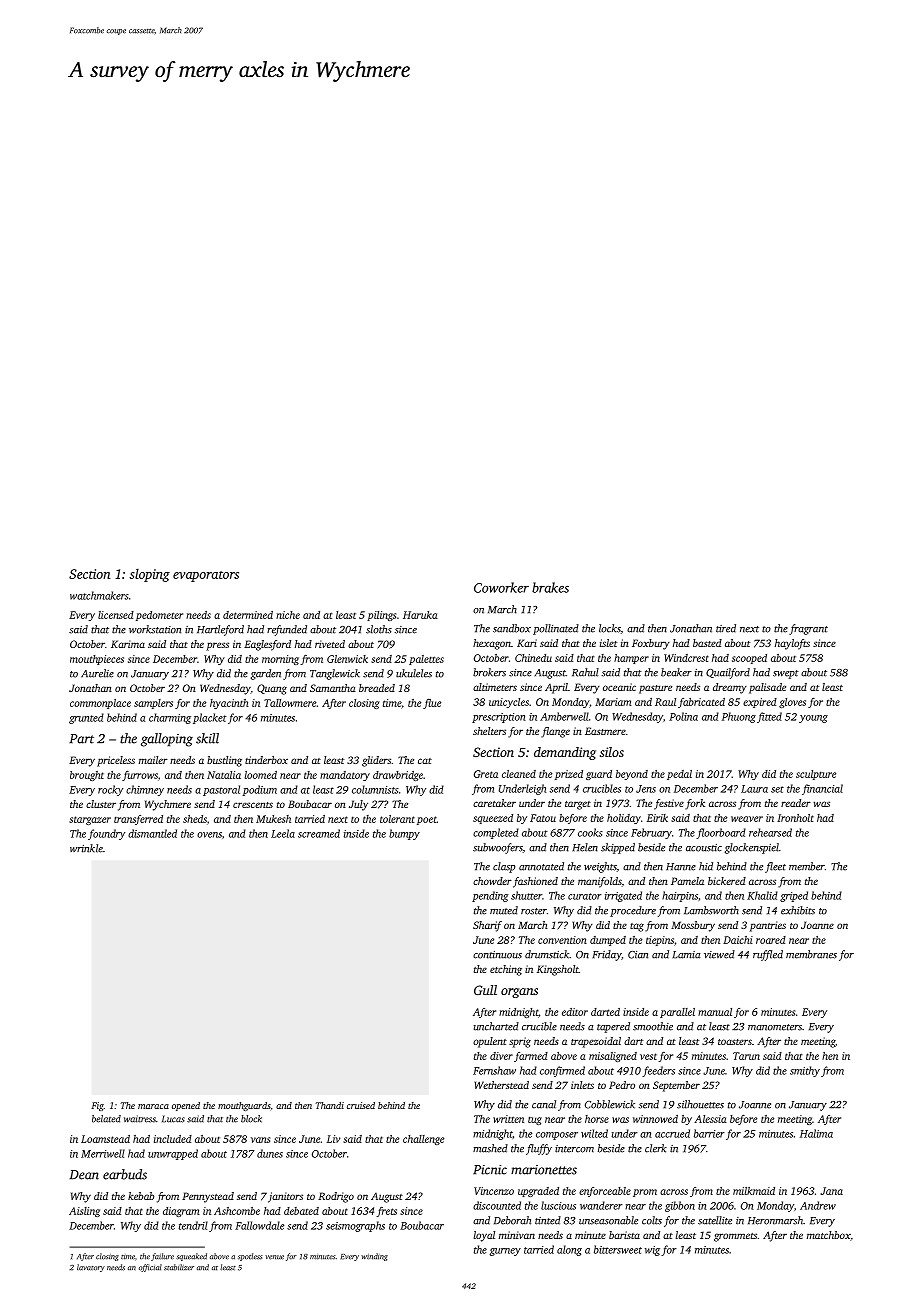  I want to click on vest, so click(648, 1056).
